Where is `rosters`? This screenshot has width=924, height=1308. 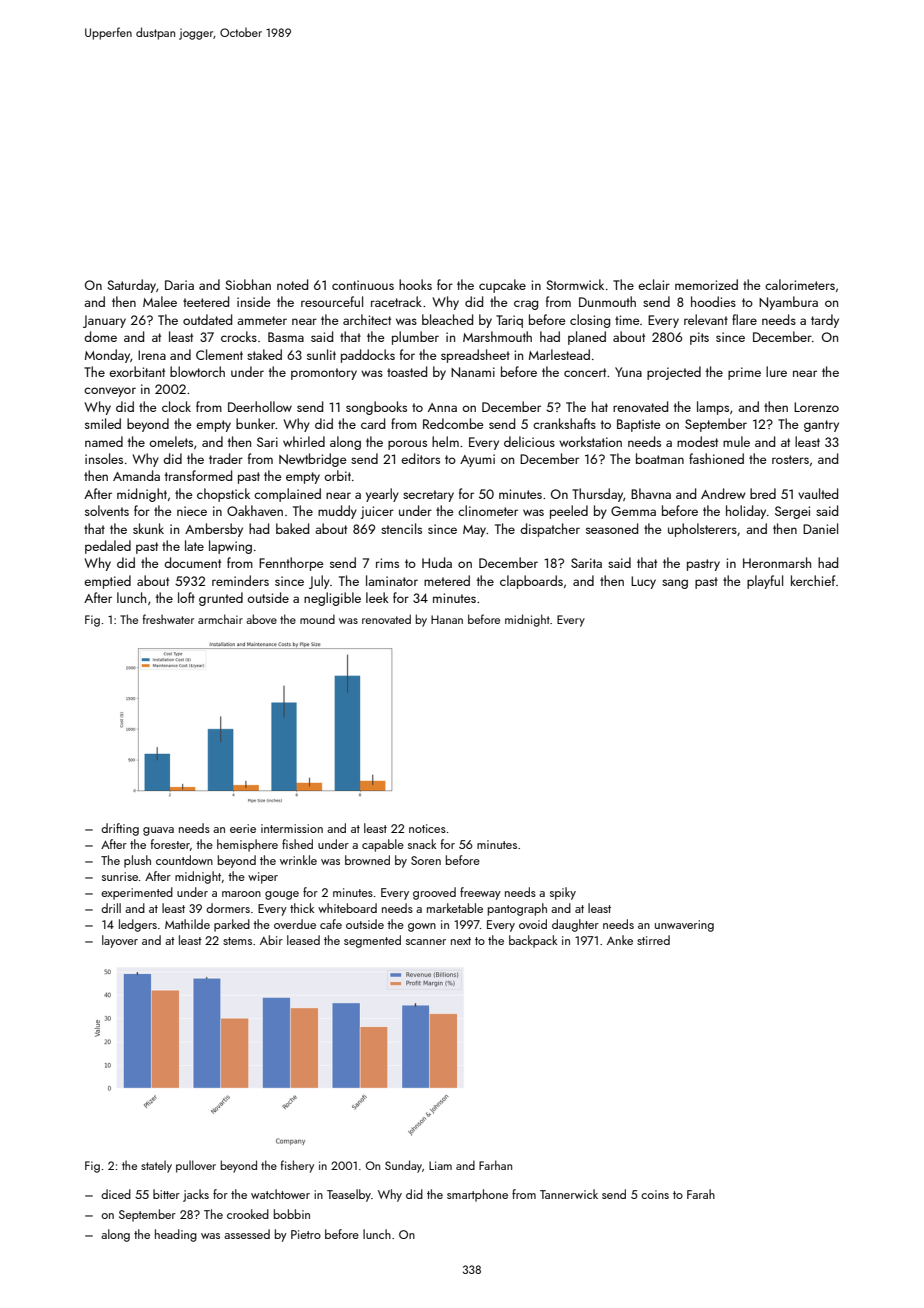
rosters is located at coordinates (790, 459).
